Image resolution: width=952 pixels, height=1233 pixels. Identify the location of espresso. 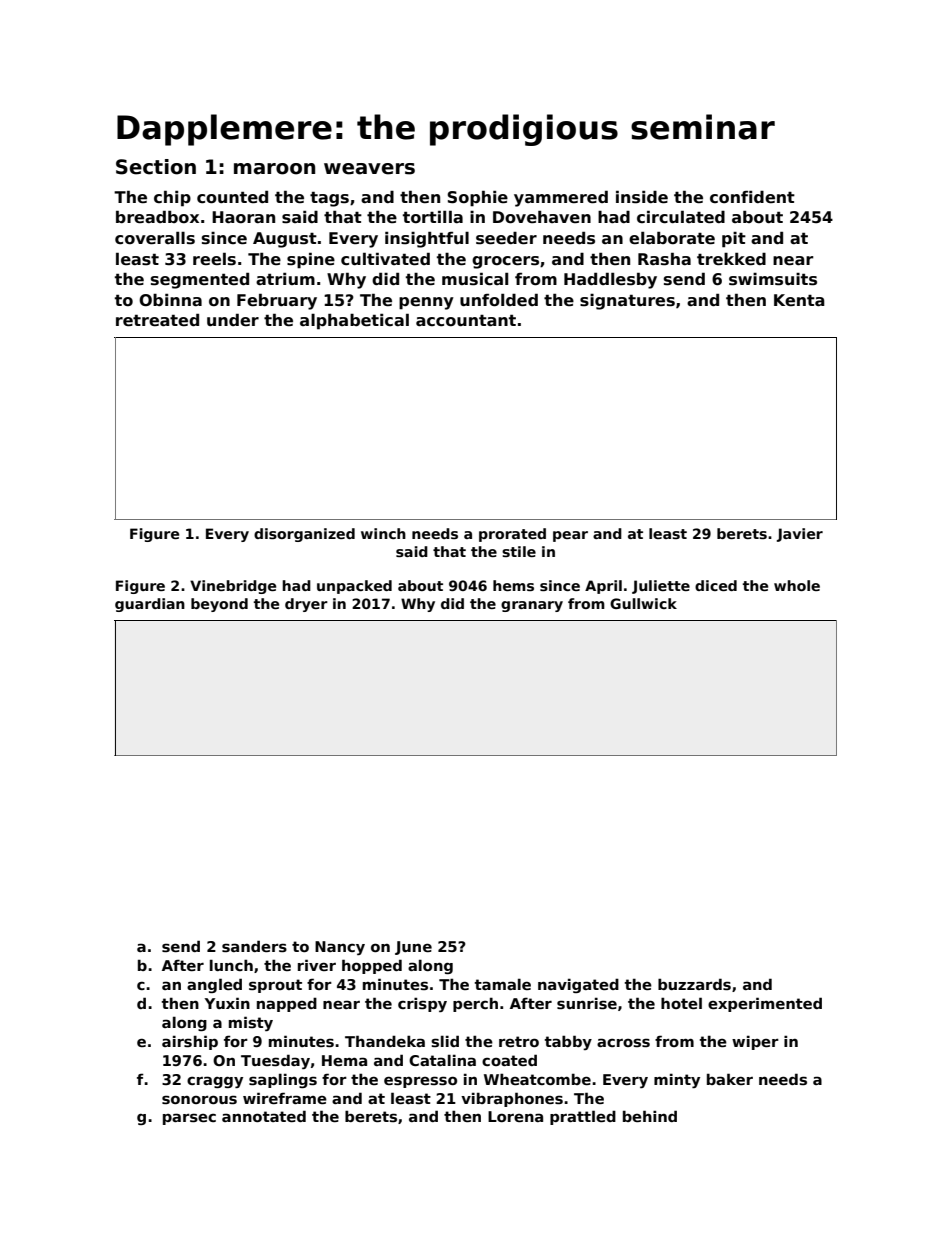
(420, 1082).
